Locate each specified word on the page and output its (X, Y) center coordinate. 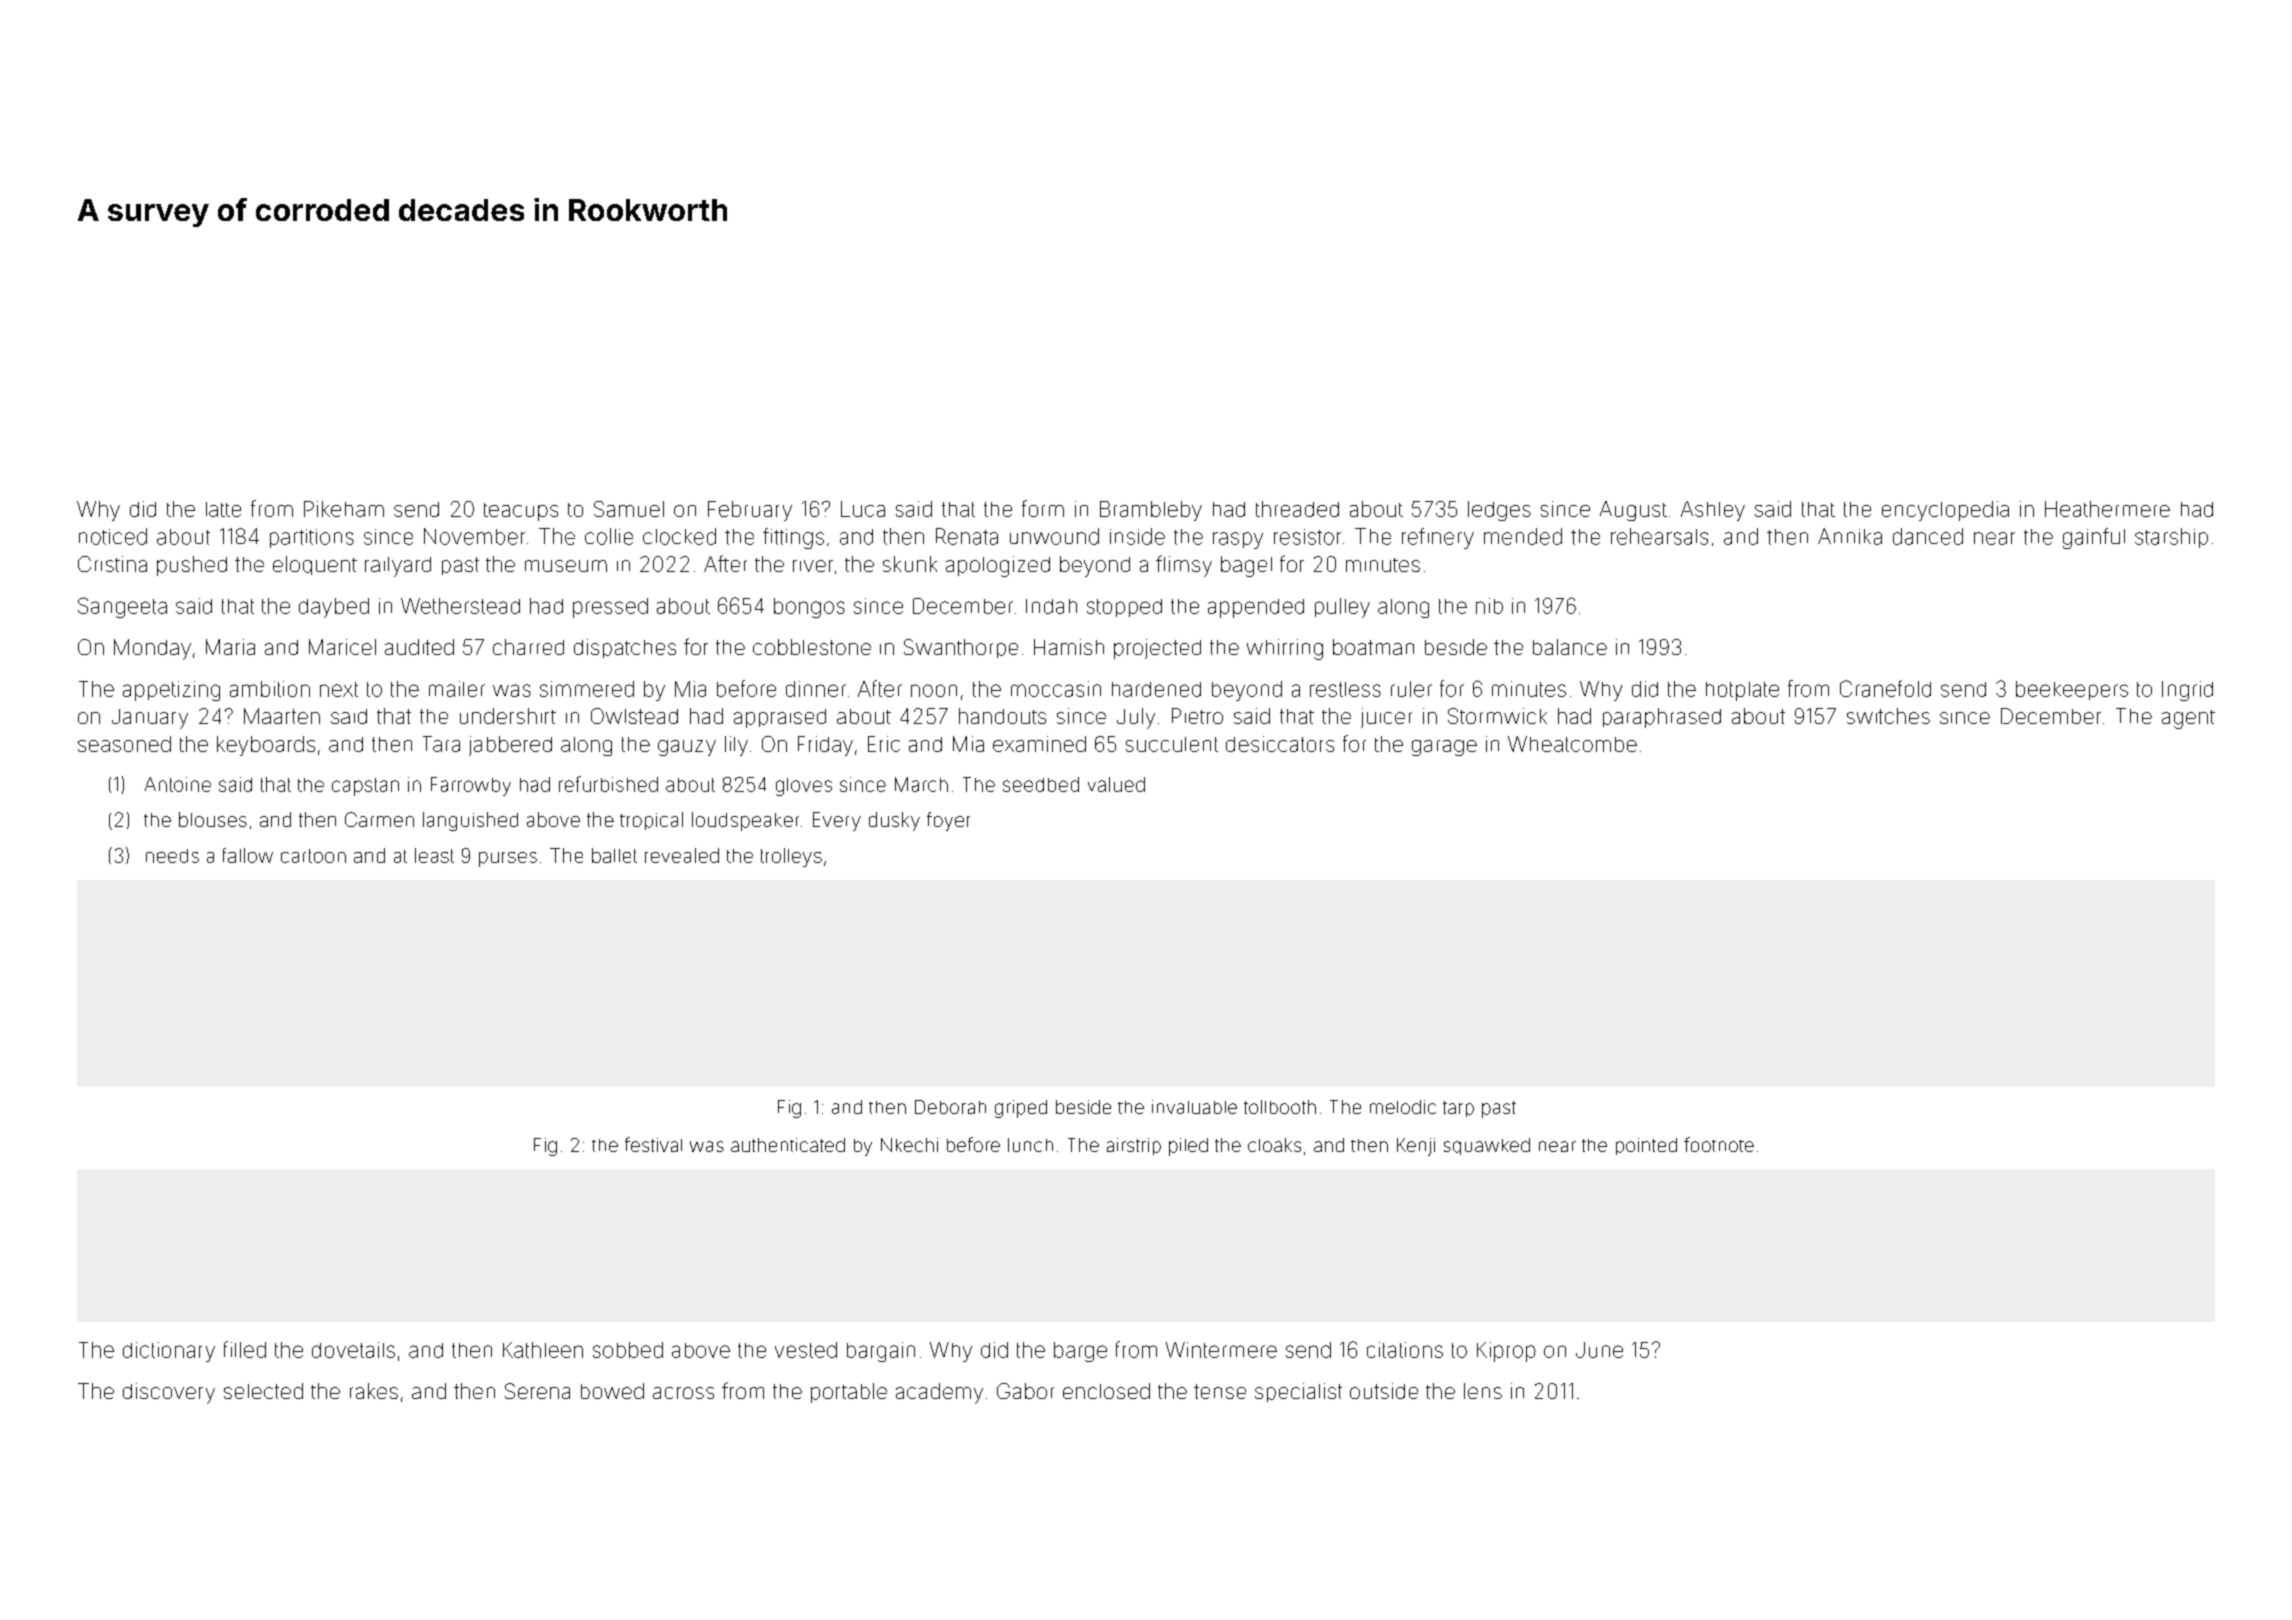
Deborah (950, 1107)
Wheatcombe (1572, 744)
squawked (1487, 1146)
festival (653, 1144)
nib (1489, 606)
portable (849, 1393)
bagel (1246, 566)
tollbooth (1280, 1107)
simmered (587, 689)
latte (223, 509)
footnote (1719, 1144)
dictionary (169, 1352)
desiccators (1280, 744)
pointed (1646, 1146)
